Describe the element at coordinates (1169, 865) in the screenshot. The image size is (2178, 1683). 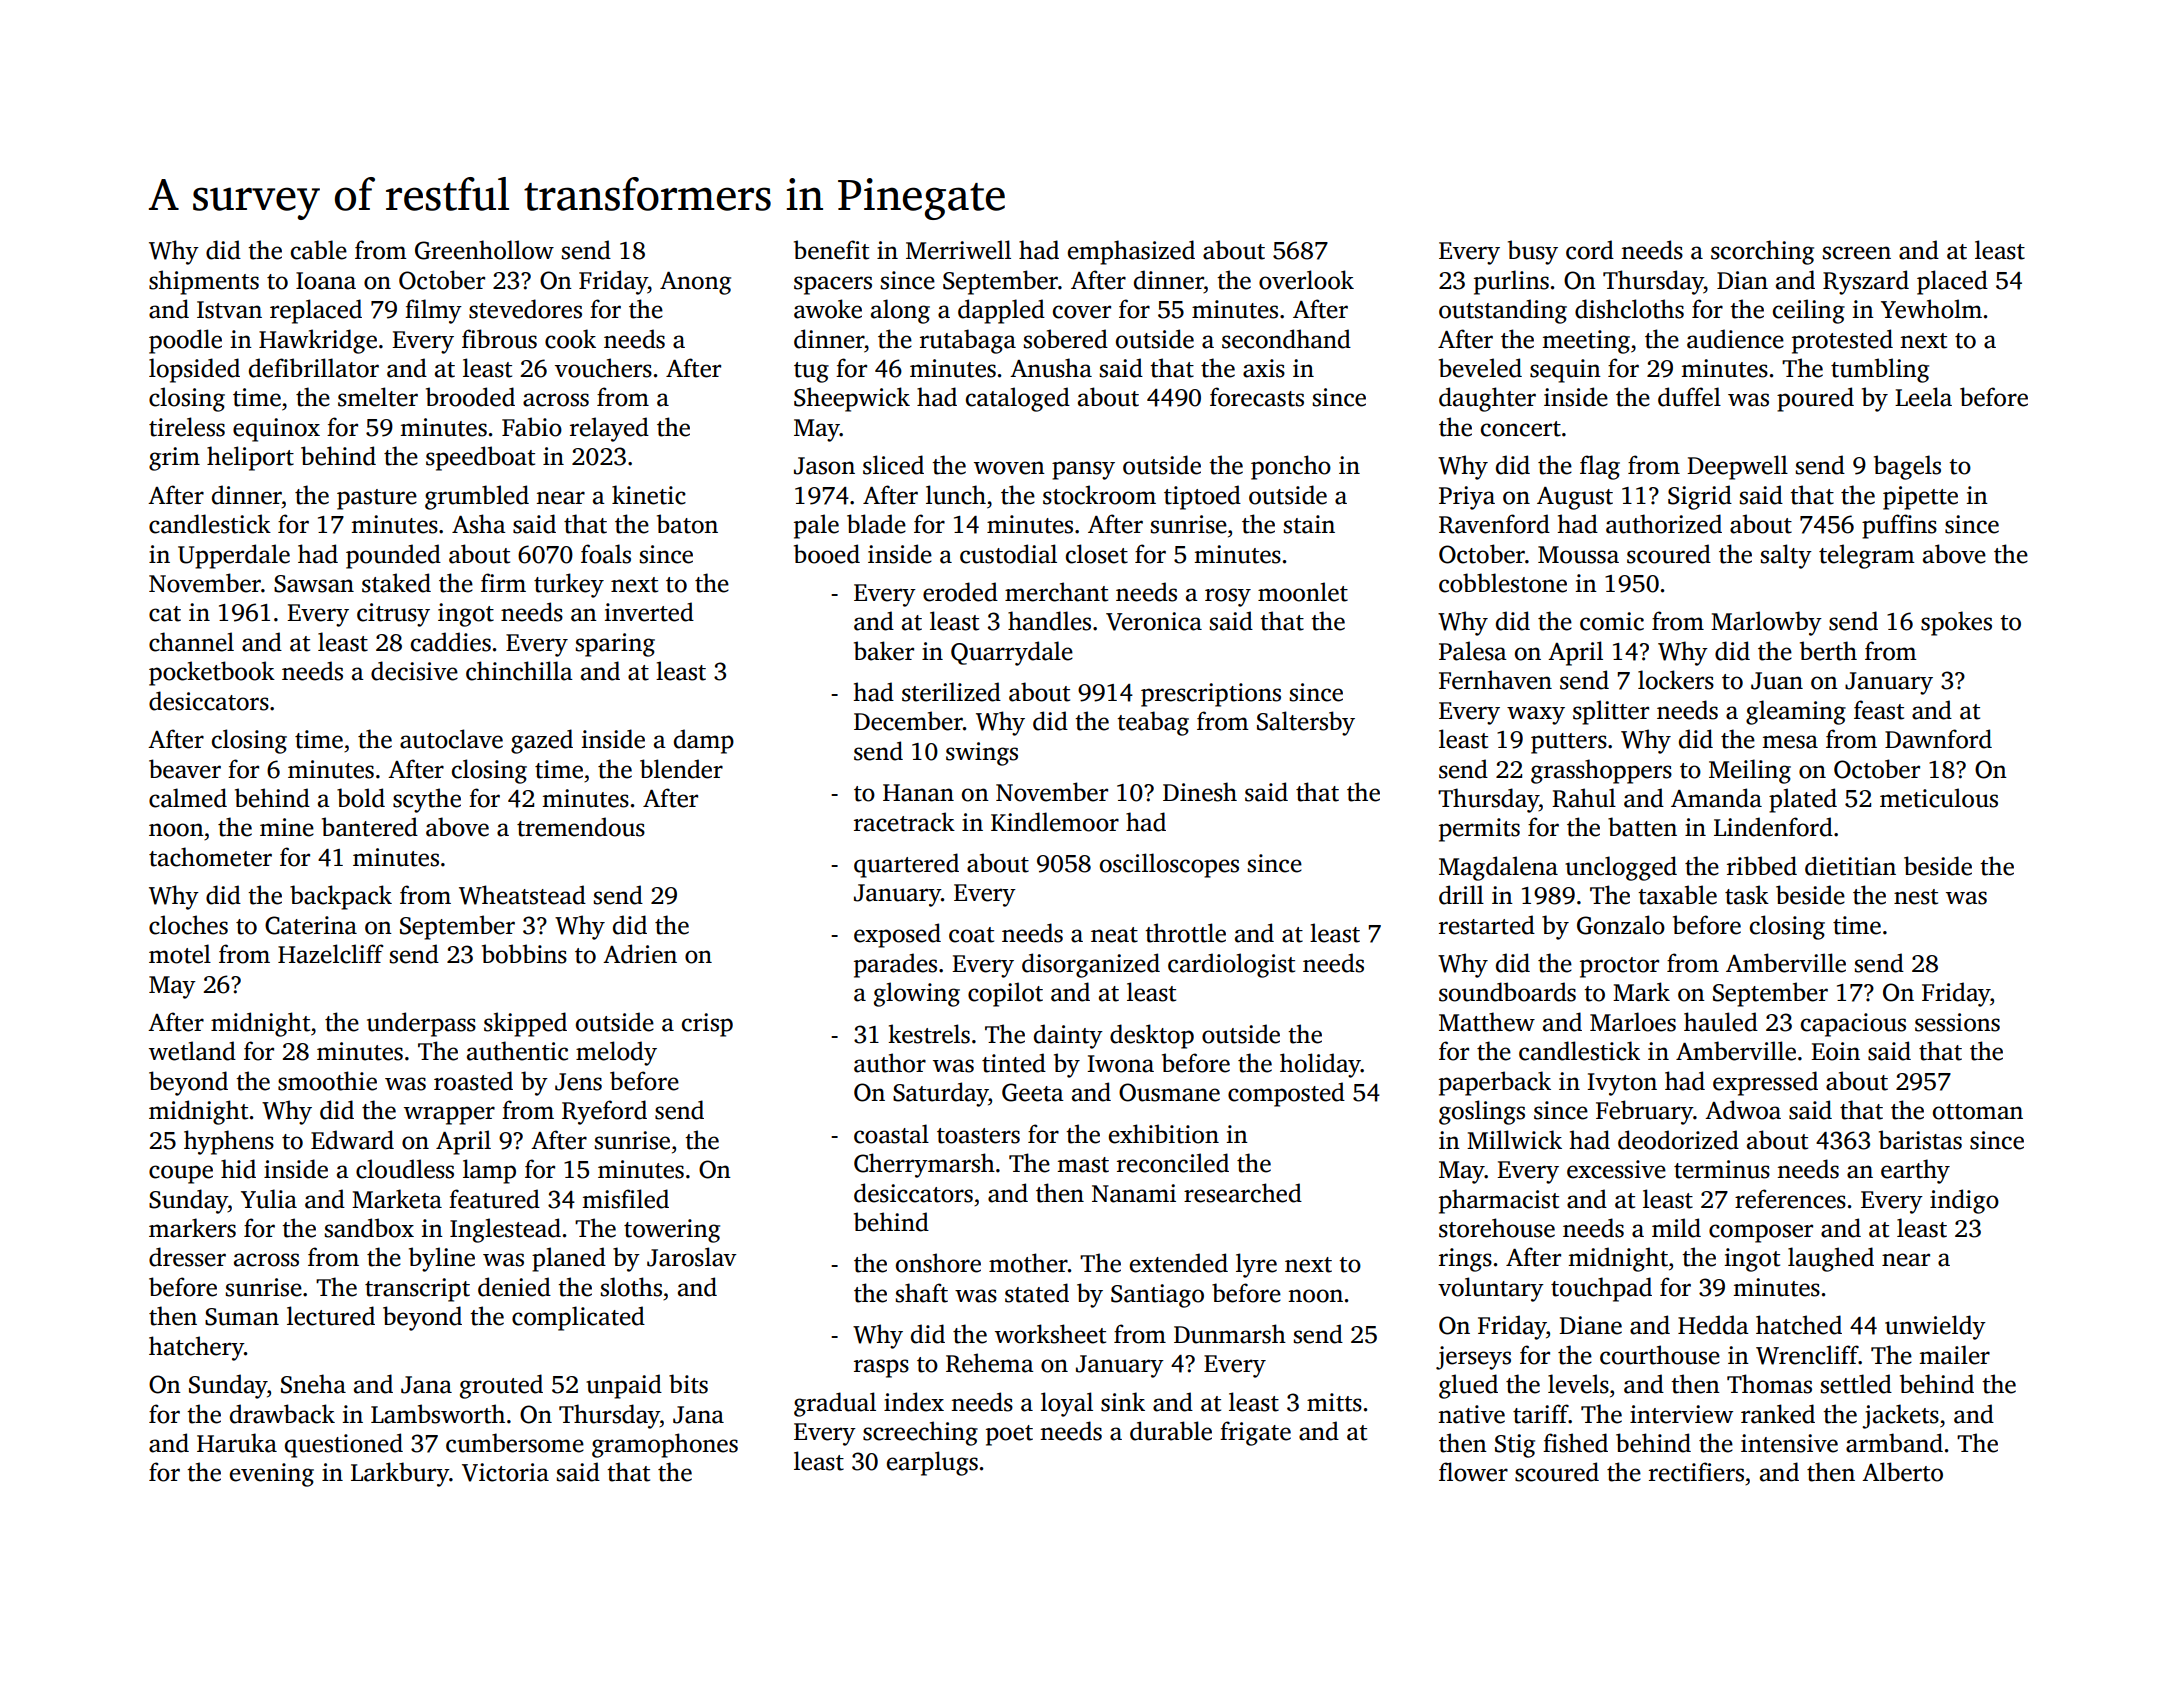
I see `oscilloscopes` at that location.
